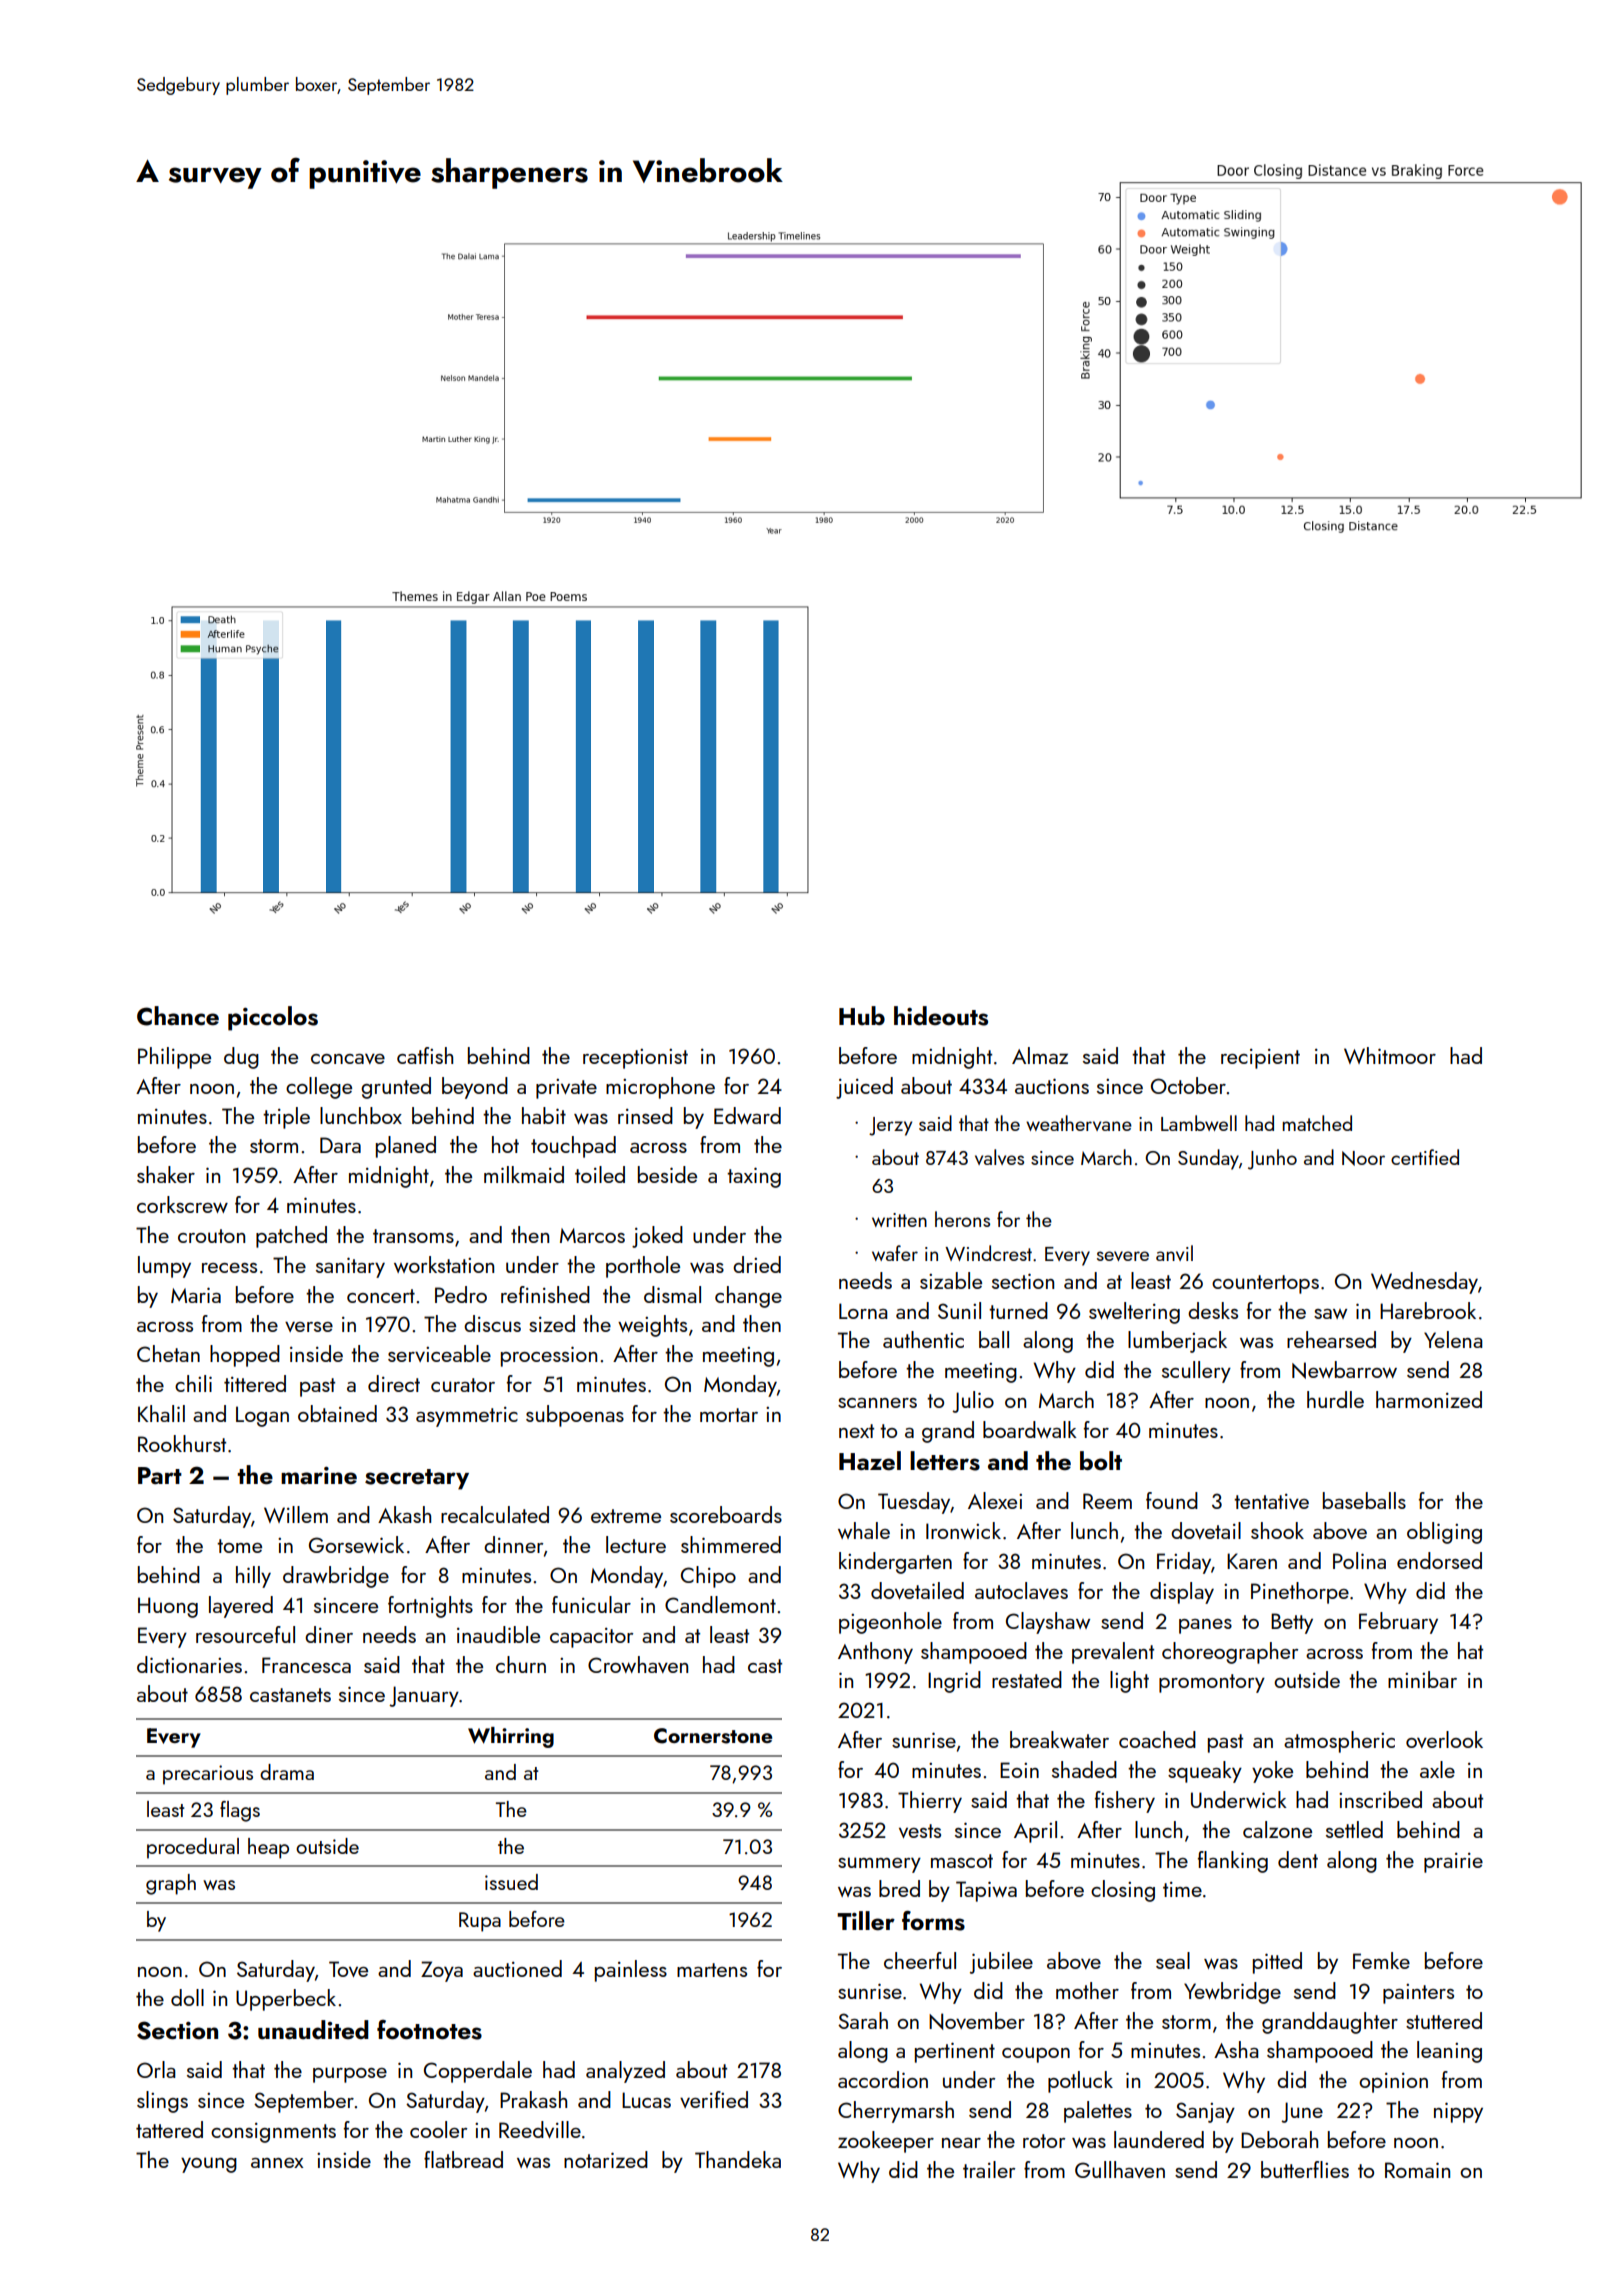 Image resolution: width=1620 pixels, height=2292 pixels. What do you see at coordinates (645, 1115) in the screenshot?
I see `rinsed` at bounding box center [645, 1115].
